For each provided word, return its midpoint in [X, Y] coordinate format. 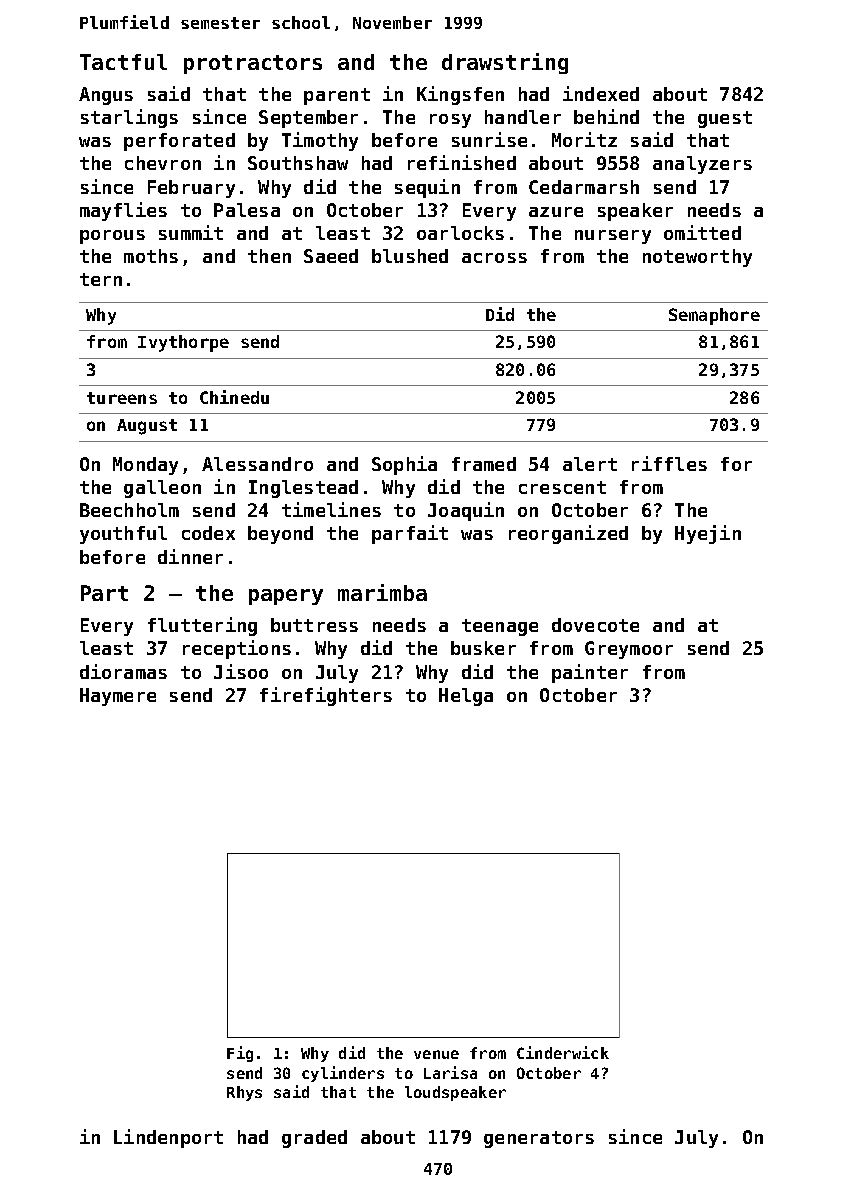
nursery [613, 237]
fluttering [202, 626]
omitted [702, 232]
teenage [500, 627]
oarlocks [460, 233]
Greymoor [629, 650]
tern [101, 279]
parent [337, 96]
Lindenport [168, 1138]
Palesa [247, 210]
